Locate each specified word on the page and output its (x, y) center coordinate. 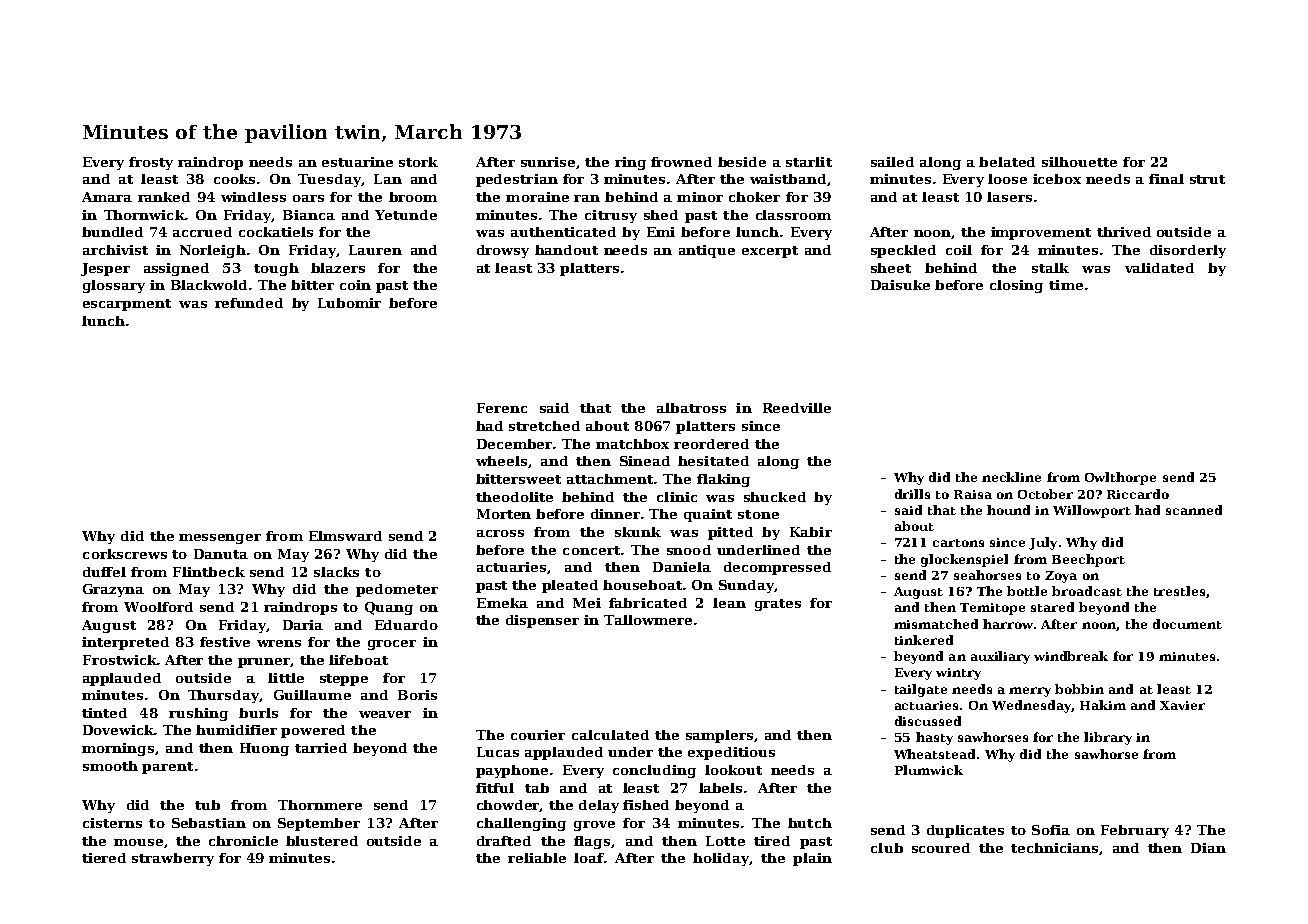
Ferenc (502, 408)
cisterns (112, 823)
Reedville (797, 408)
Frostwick (120, 660)
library (1108, 738)
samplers (719, 736)
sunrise (548, 162)
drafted (504, 841)
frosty (151, 163)
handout (566, 250)
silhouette (1079, 162)
